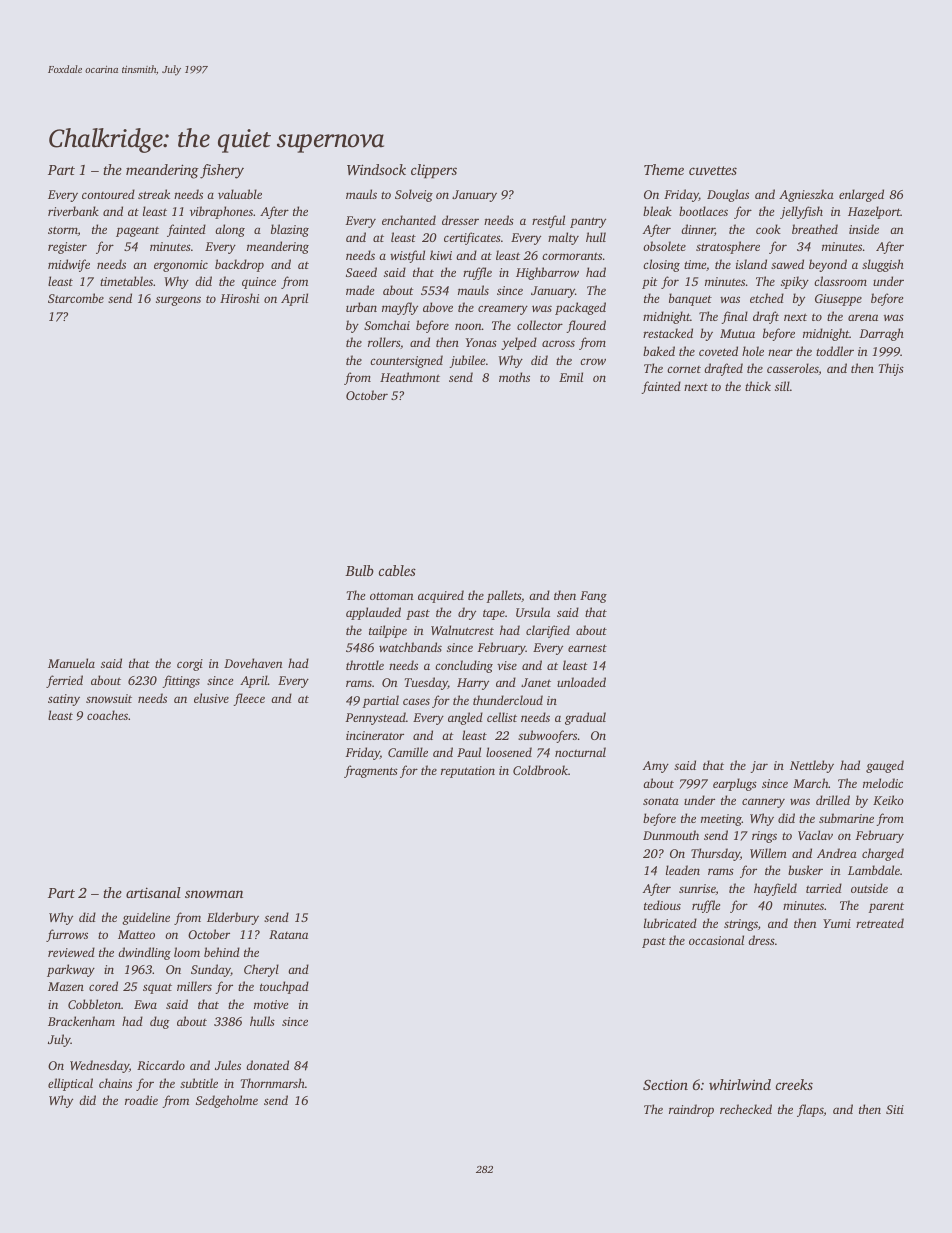 This image has height=1233, width=952. I want to click on Theme, so click(664, 169).
